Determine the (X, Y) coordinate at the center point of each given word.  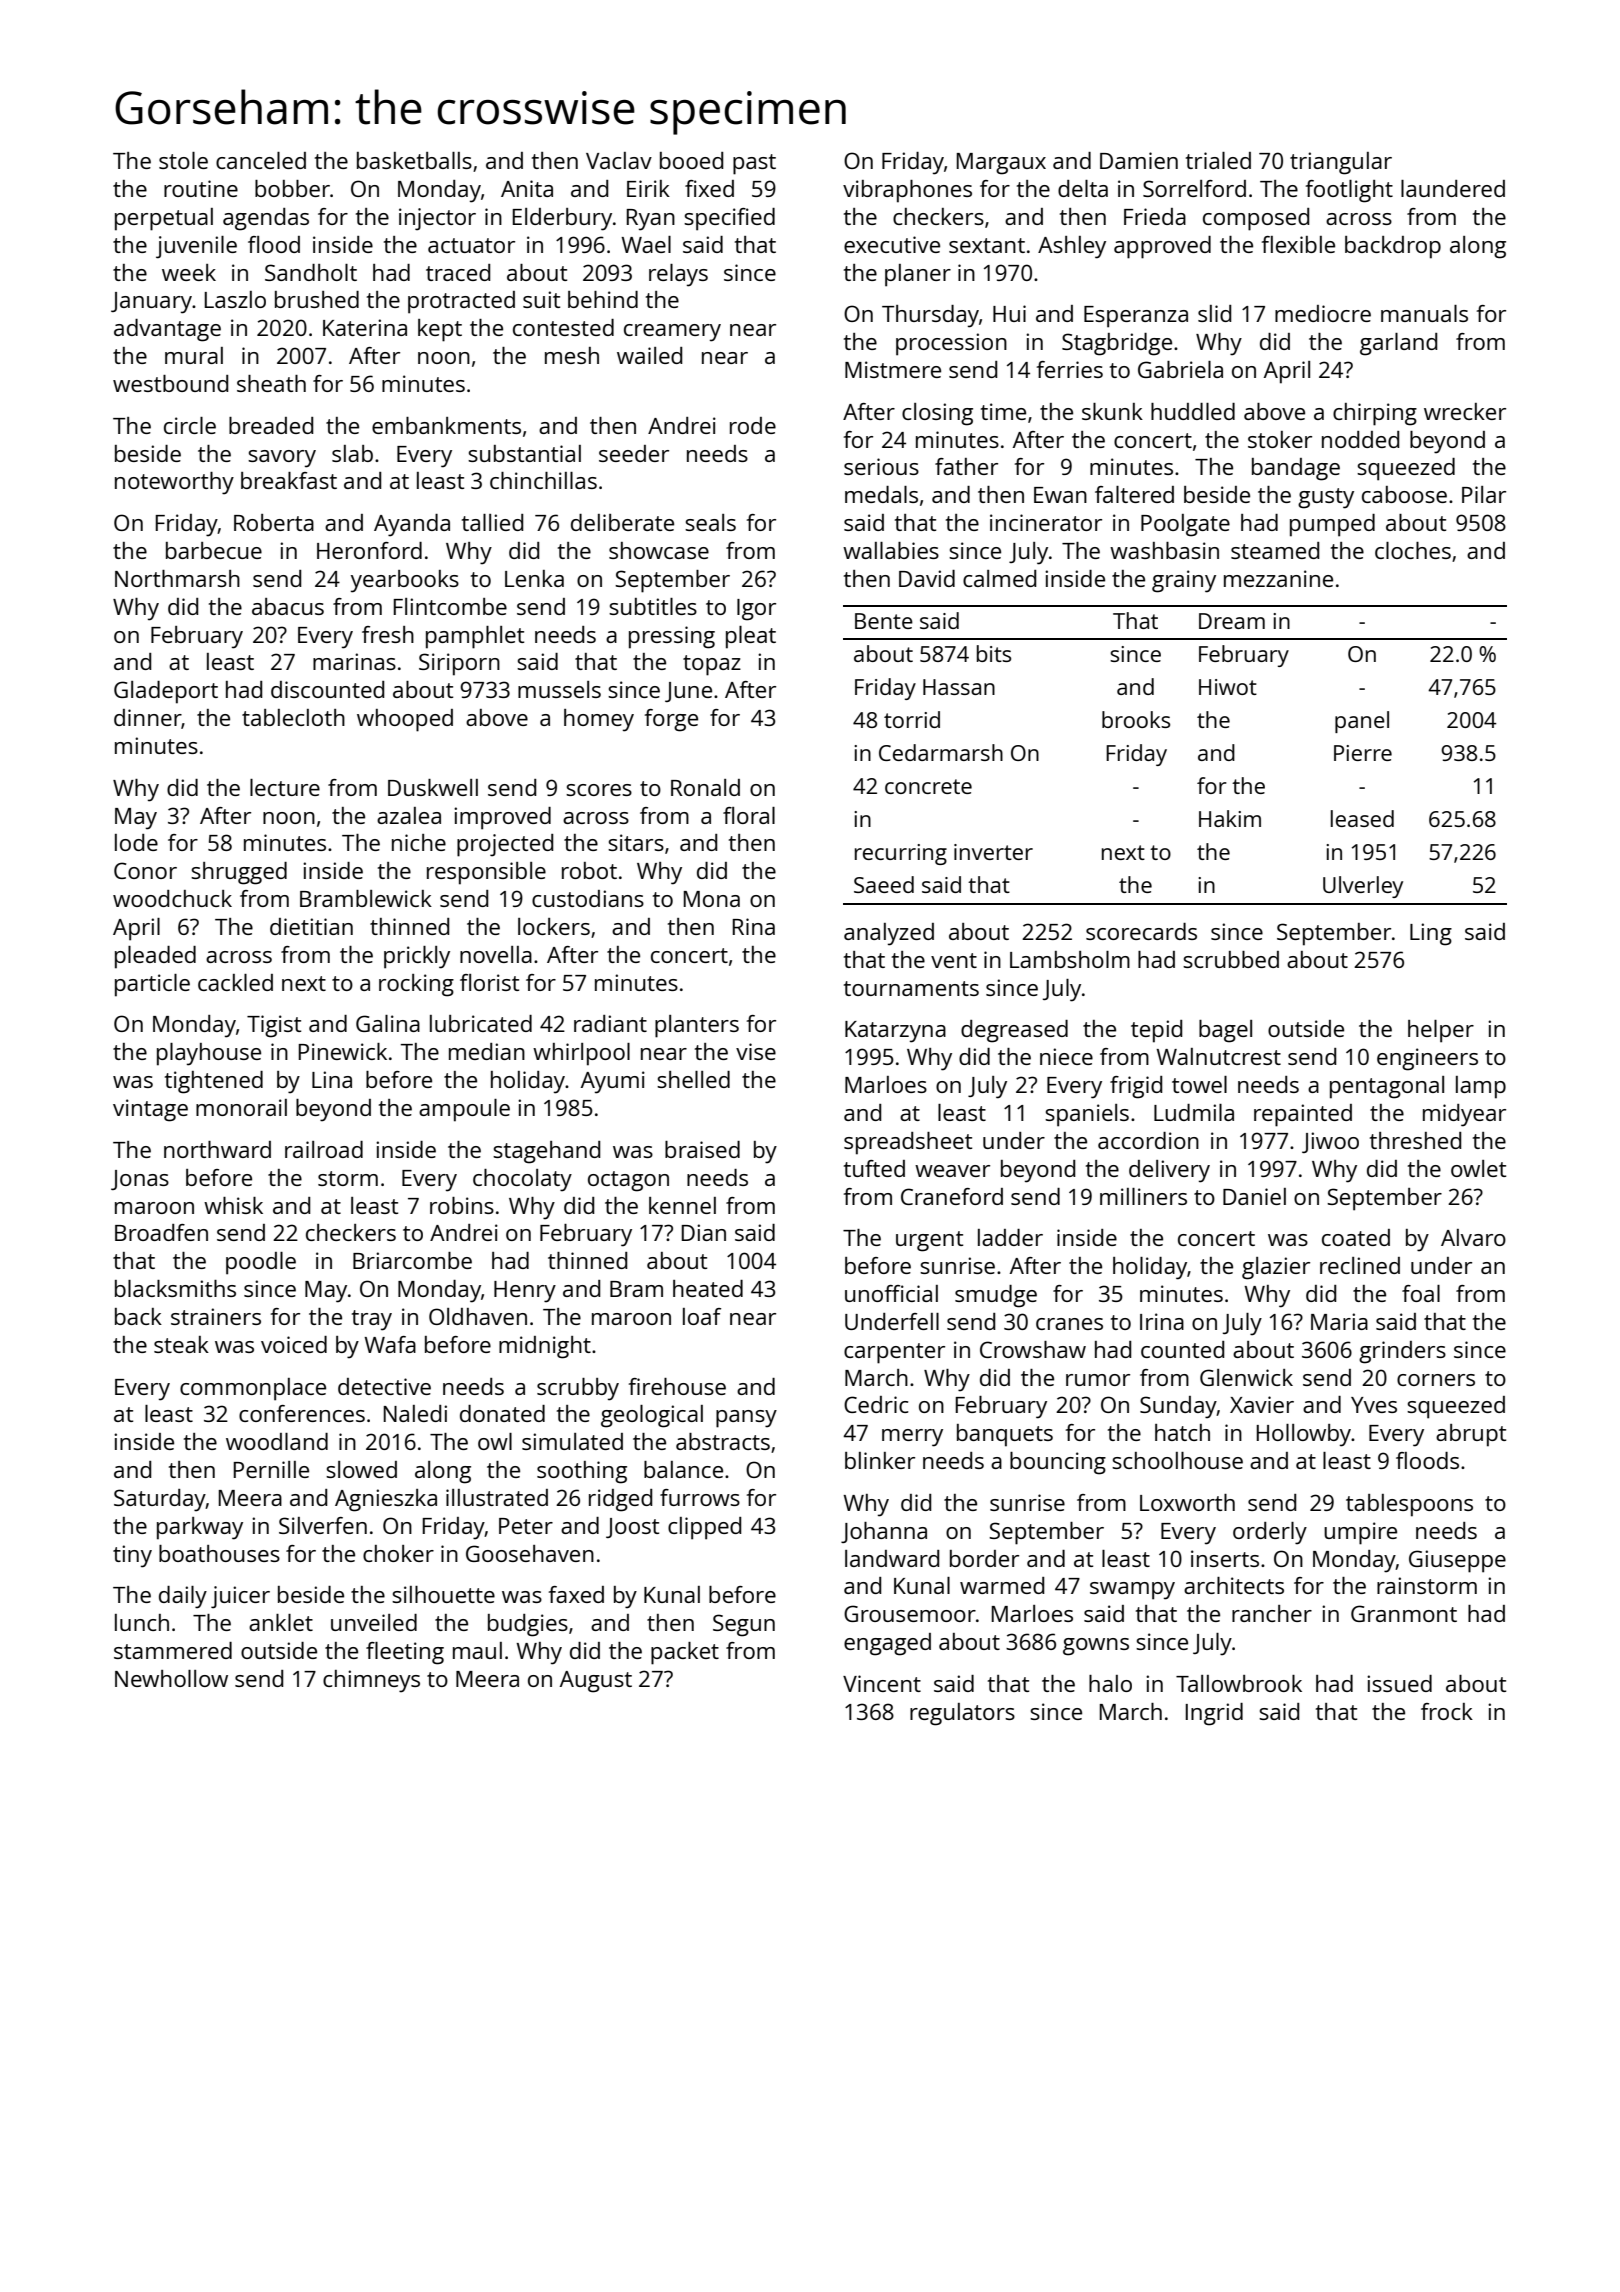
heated (708, 1288)
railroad (324, 1149)
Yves (1374, 1405)
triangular (1341, 163)
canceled (261, 160)
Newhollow (171, 1678)
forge (671, 720)
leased (1362, 818)
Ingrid (1214, 1714)
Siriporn (459, 664)
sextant (987, 245)
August (596, 1682)
